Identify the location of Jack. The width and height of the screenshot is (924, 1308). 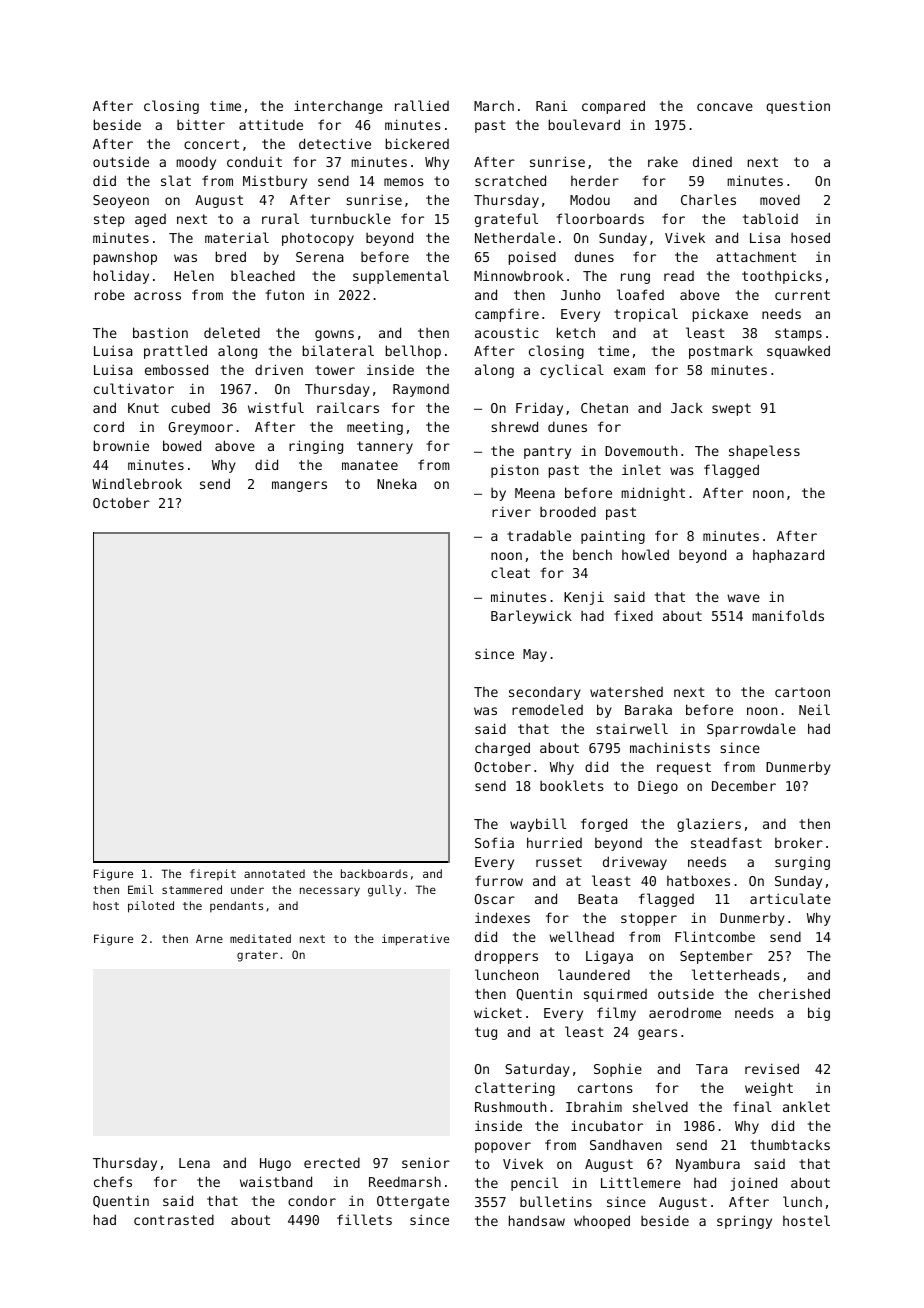
(687, 408).
